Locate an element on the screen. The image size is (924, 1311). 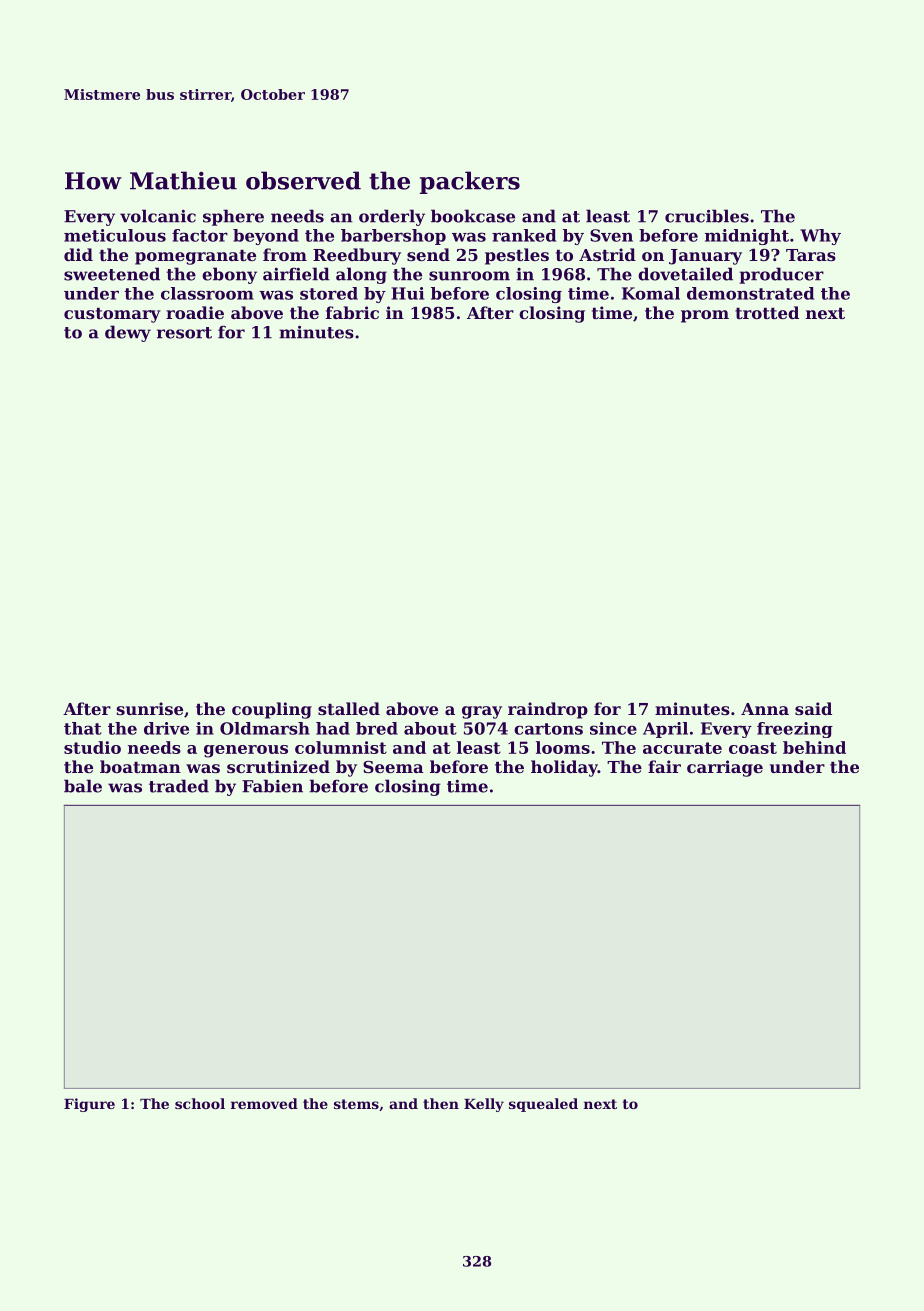
pestles is located at coordinates (517, 256).
